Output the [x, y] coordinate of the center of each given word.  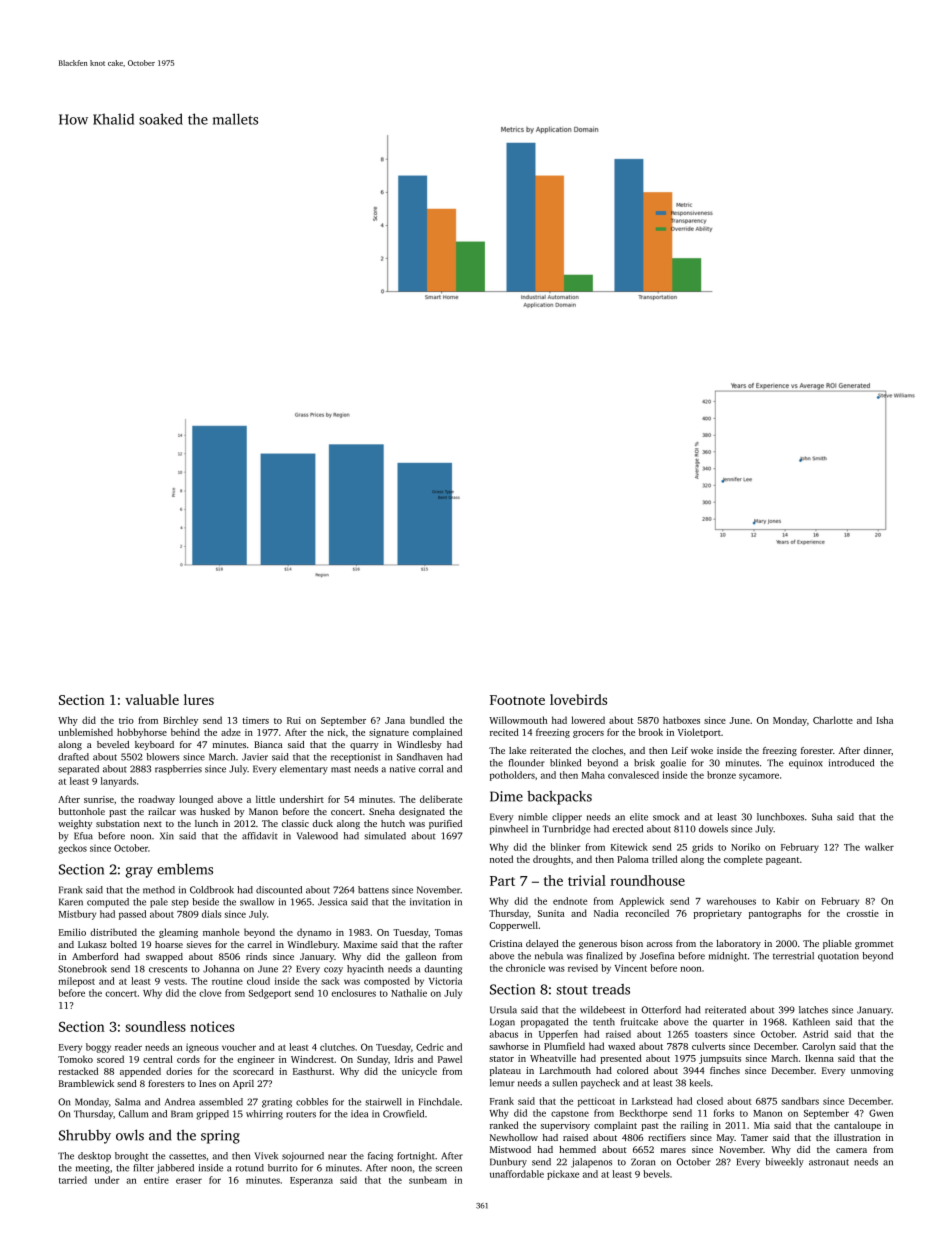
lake [517, 750]
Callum [133, 1114]
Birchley [180, 721]
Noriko [745, 847]
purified [445, 824]
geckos [72, 849]
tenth [604, 1022]
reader [128, 1047]
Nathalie [409, 993]
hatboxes [681, 720]
